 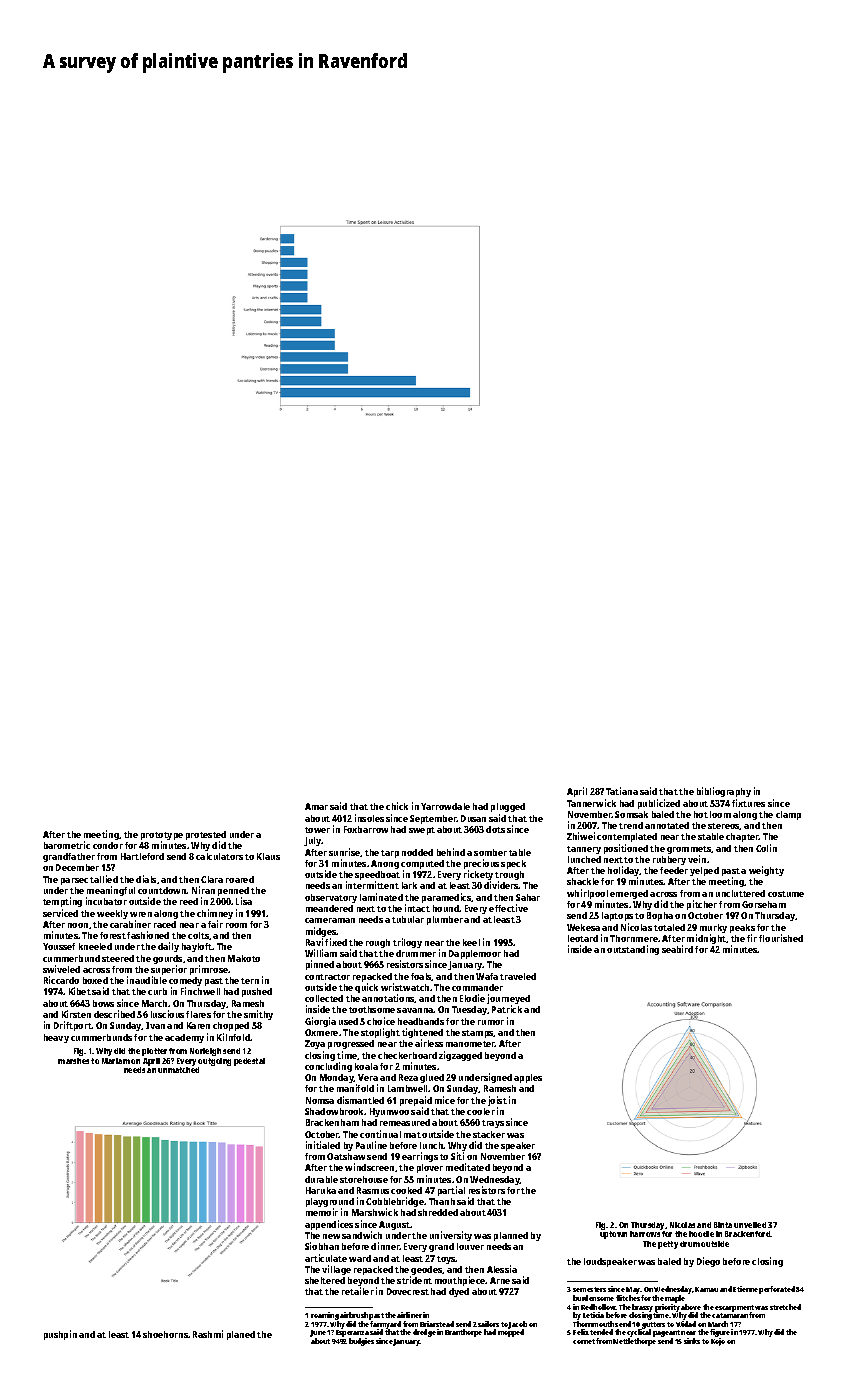 I want to click on shoehorns, so click(x=165, y=1334).
